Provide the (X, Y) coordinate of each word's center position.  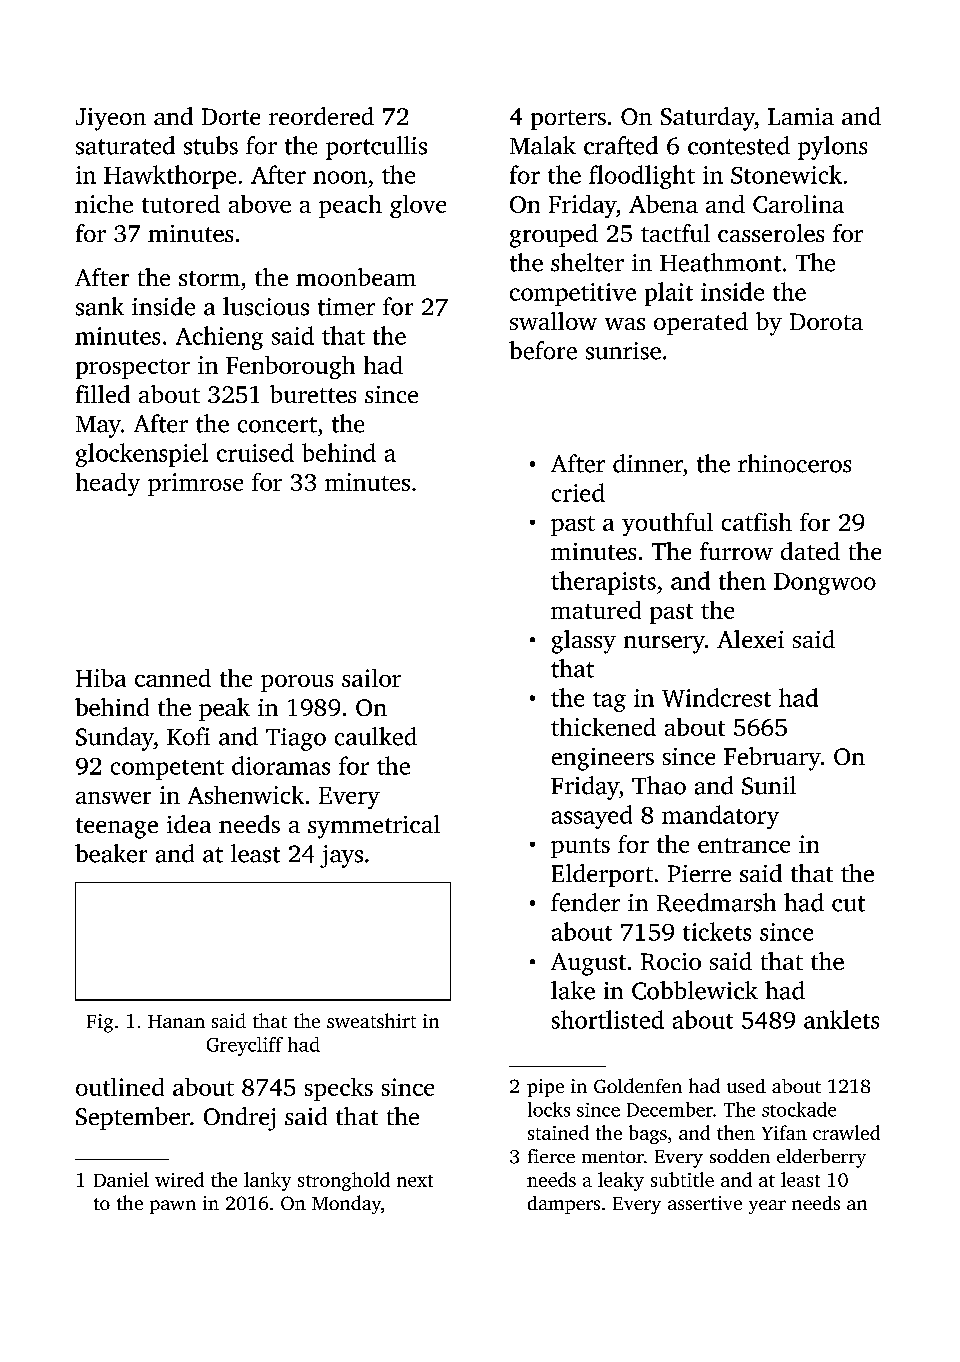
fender (585, 902)
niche (104, 204)
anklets (841, 1019)
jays (341, 856)
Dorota (826, 321)
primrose (195, 484)
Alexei (750, 639)
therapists (603, 583)
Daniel (121, 1179)
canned (173, 678)
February (772, 759)
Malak (543, 145)
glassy (584, 642)
